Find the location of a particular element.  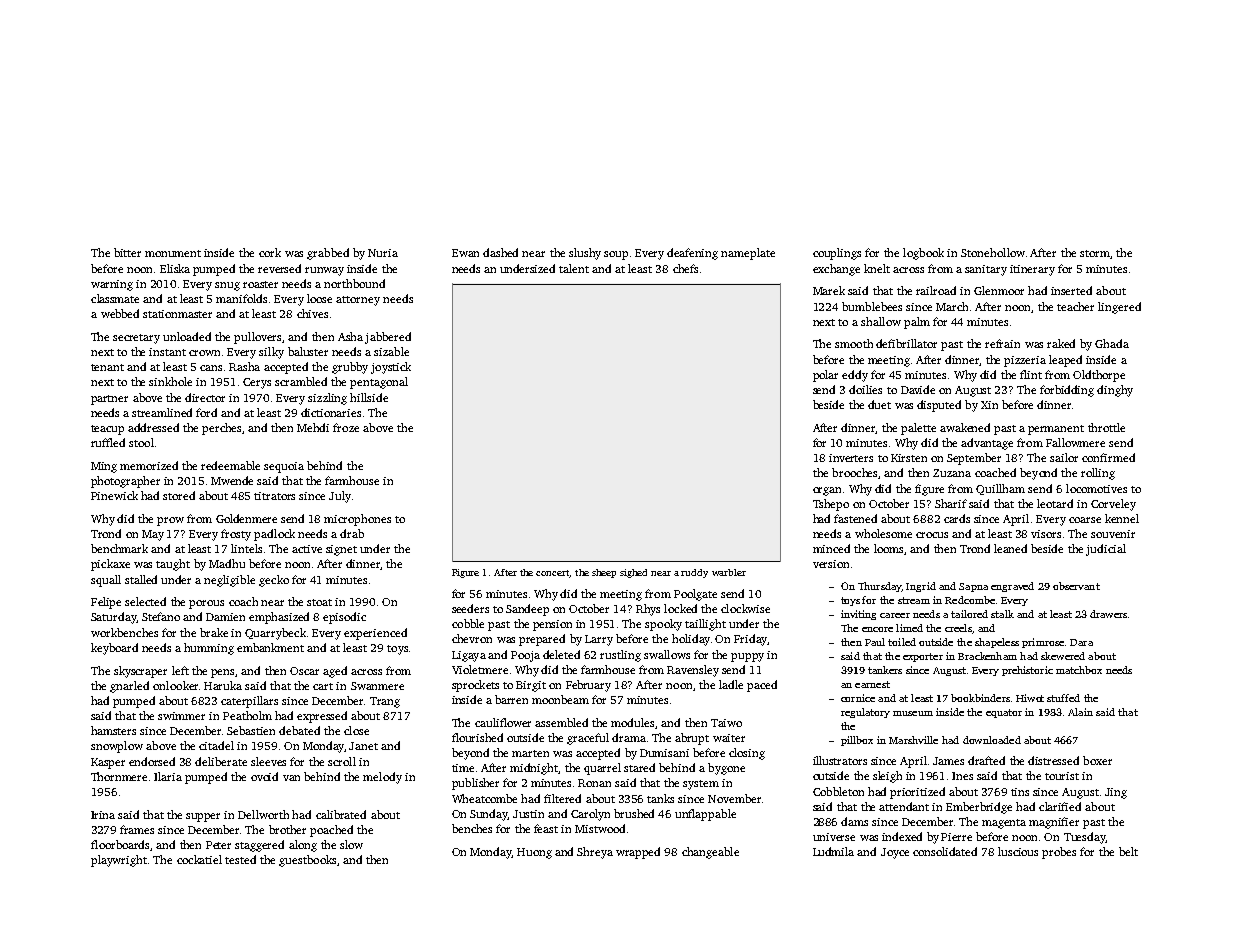

embankment is located at coordinates (270, 647).
